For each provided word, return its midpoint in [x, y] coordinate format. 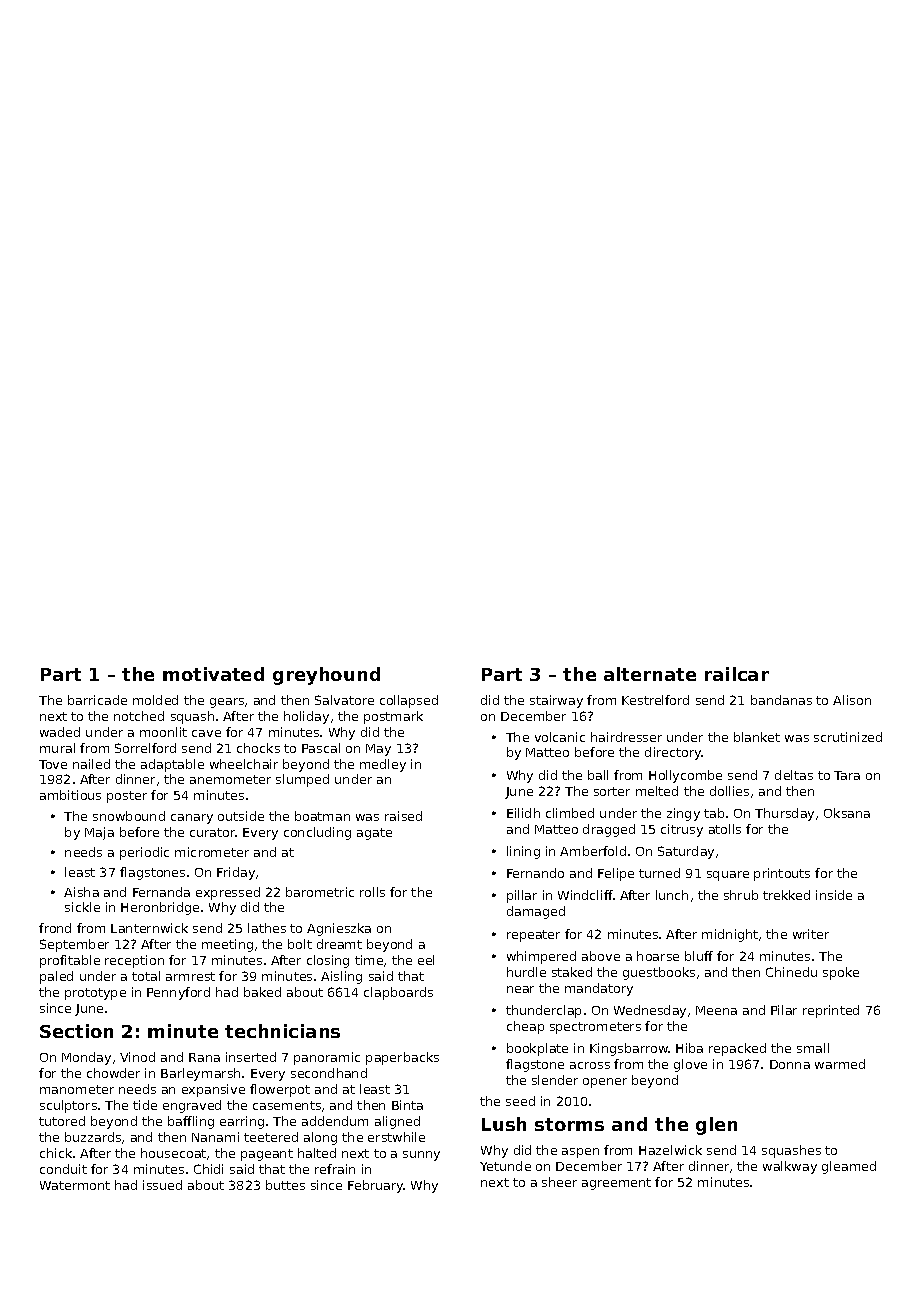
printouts [782, 874]
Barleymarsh [200, 1074]
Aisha [81, 892]
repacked [737, 1049]
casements [287, 1105]
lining [523, 852]
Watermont [75, 1185]
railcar [737, 674]
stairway [556, 701]
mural [57, 748]
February [376, 1186]
